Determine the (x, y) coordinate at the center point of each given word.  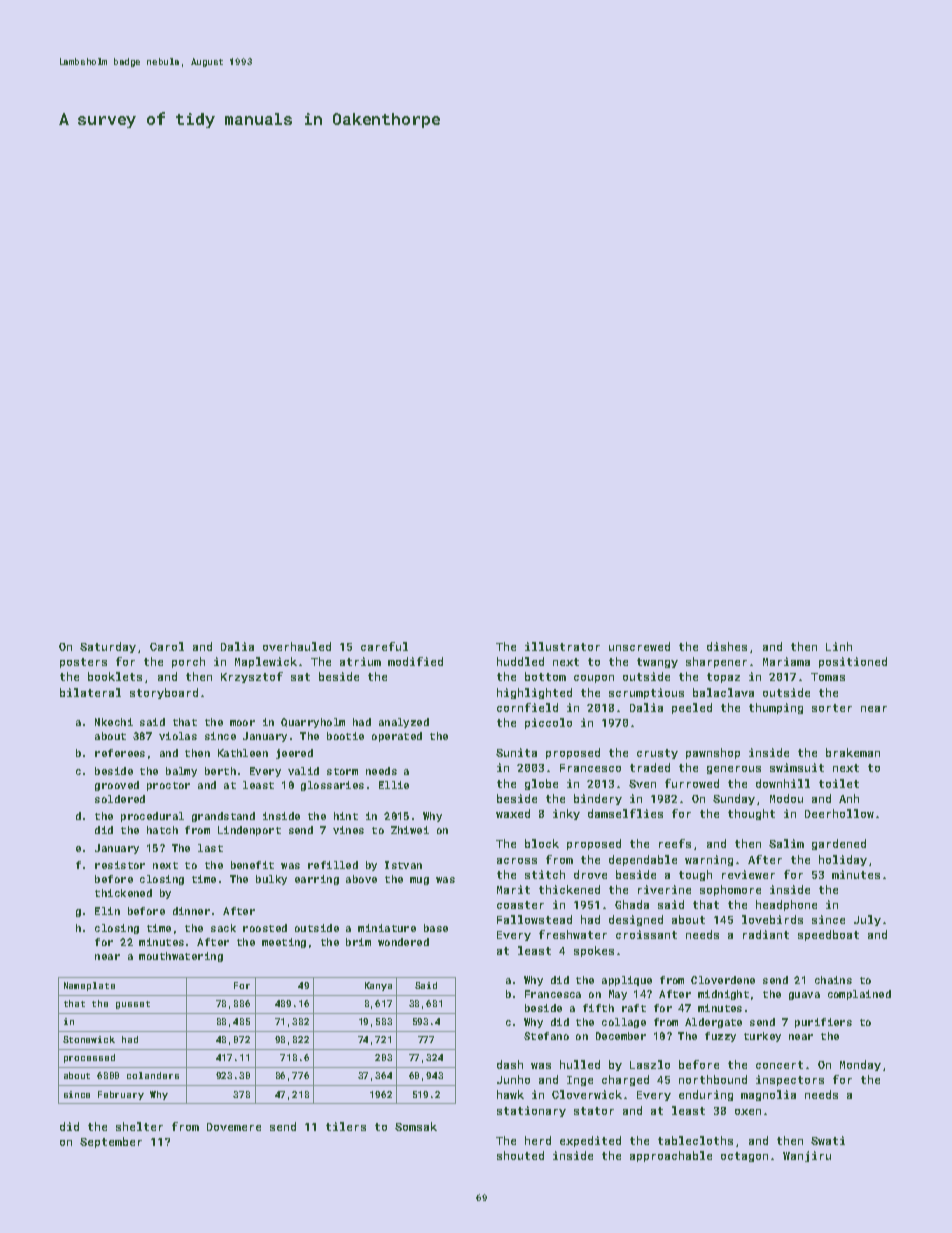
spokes (594, 951)
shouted (520, 1155)
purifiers (823, 1023)
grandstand (223, 817)
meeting (284, 943)
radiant (766, 934)
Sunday (734, 799)
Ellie (394, 785)
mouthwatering (181, 957)
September (111, 1142)
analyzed (404, 723)
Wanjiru (807, 1156)
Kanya (378, 986)
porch (188, 662)
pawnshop (713, 753)
